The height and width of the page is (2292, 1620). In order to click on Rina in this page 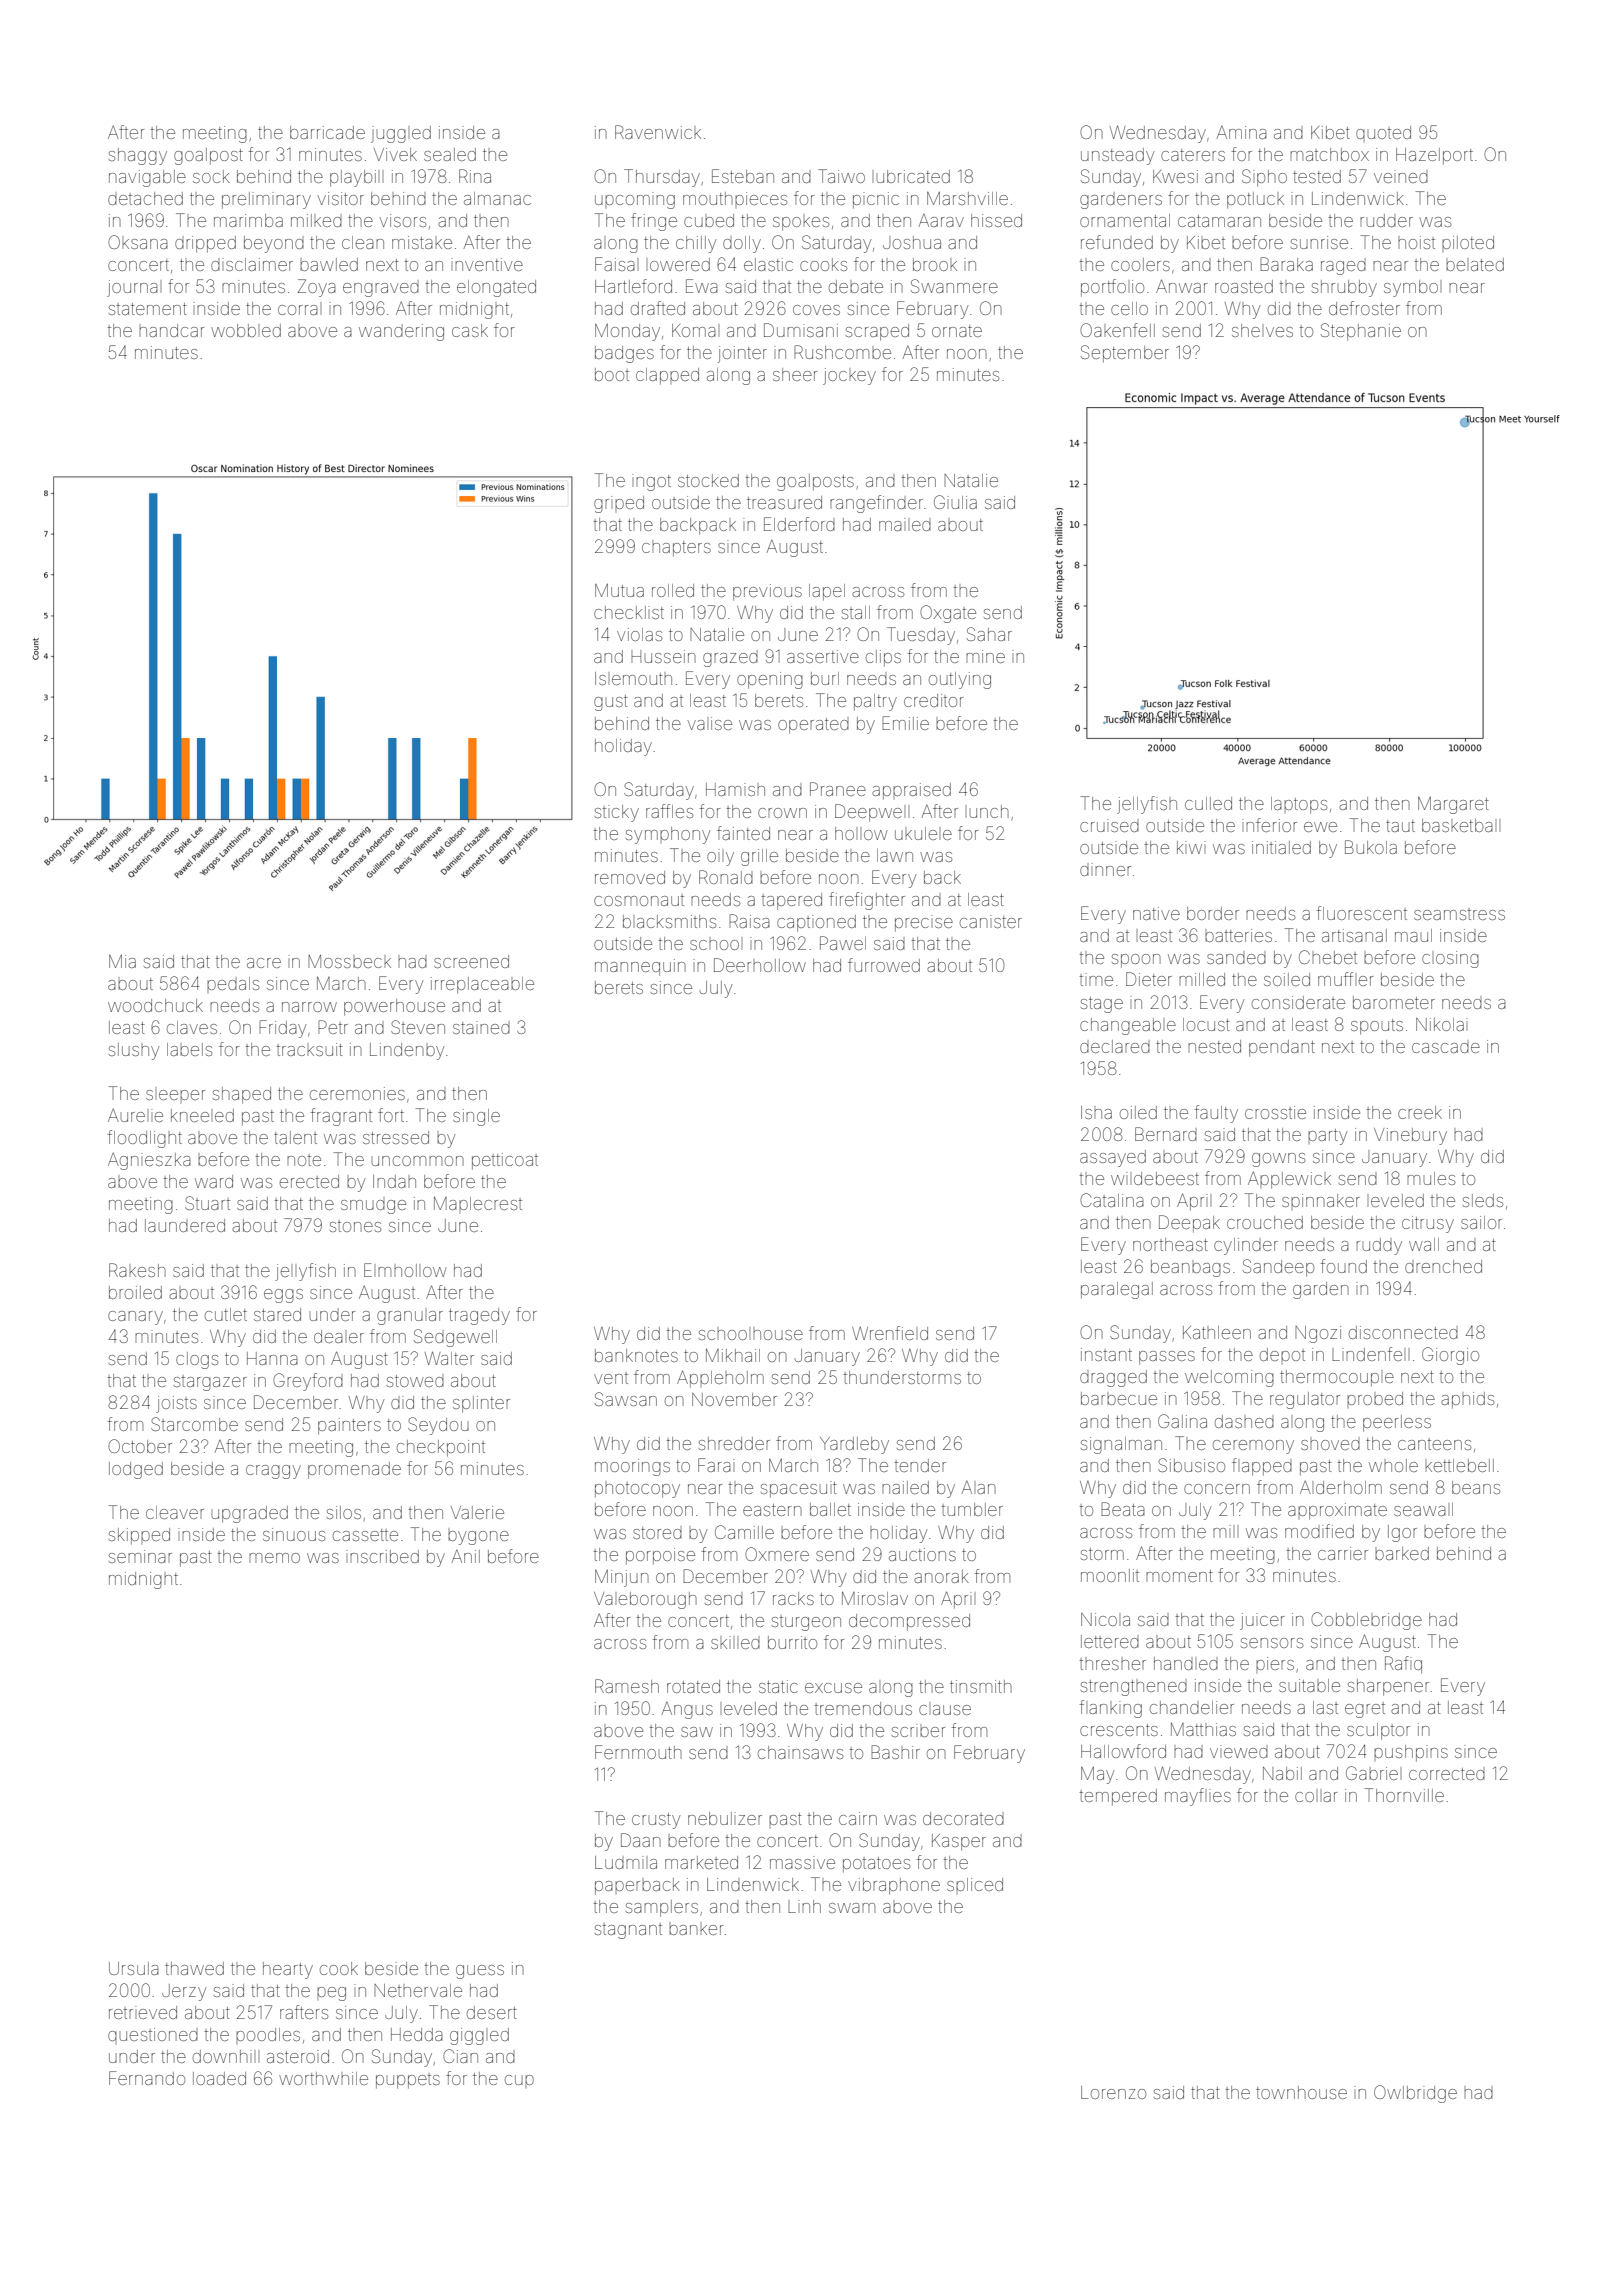, I will do `click(475, 176)`.
